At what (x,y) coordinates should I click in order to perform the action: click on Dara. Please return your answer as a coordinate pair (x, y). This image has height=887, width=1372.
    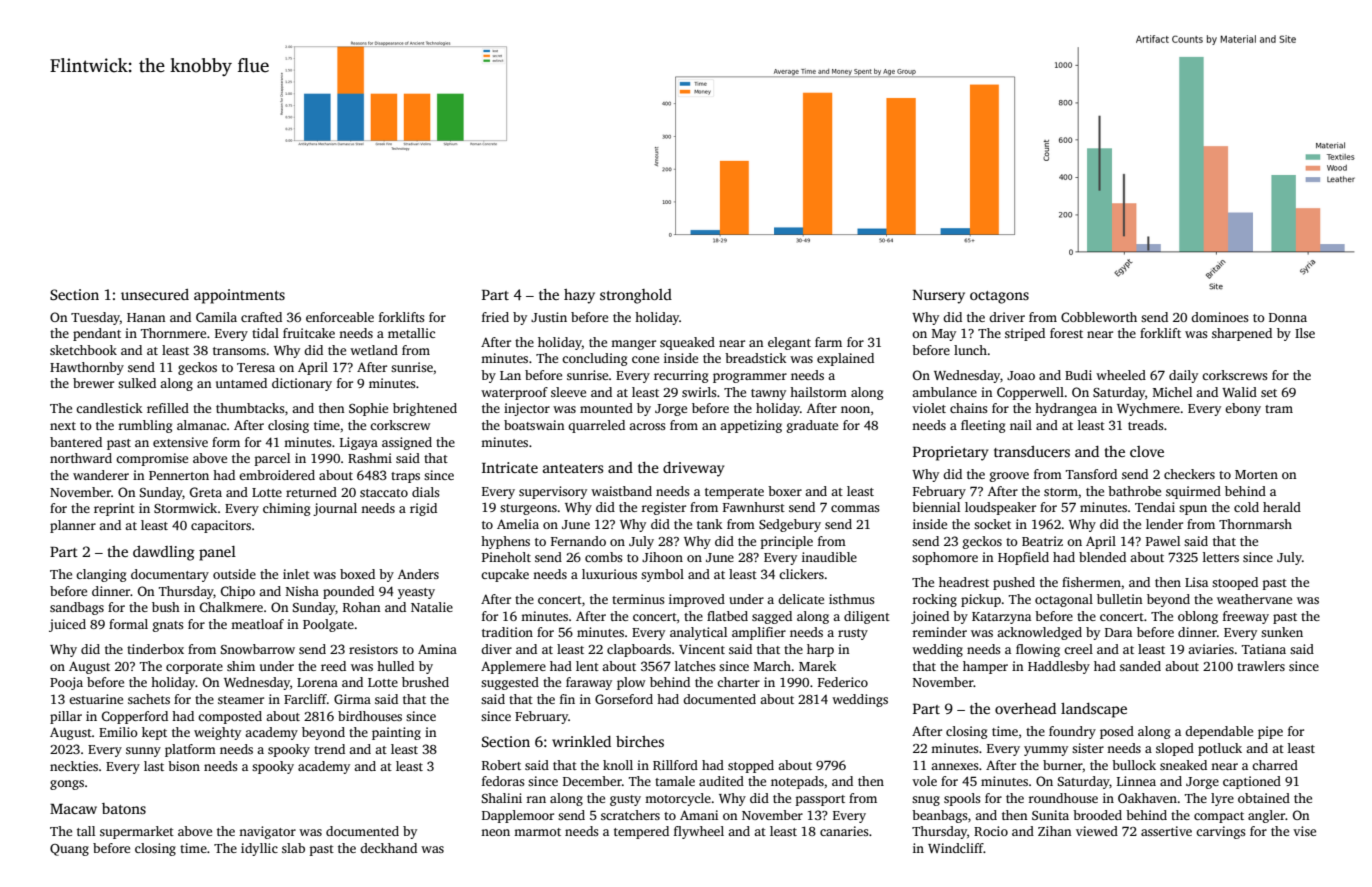
    Looking at the image, I should click on (1118, 632).
